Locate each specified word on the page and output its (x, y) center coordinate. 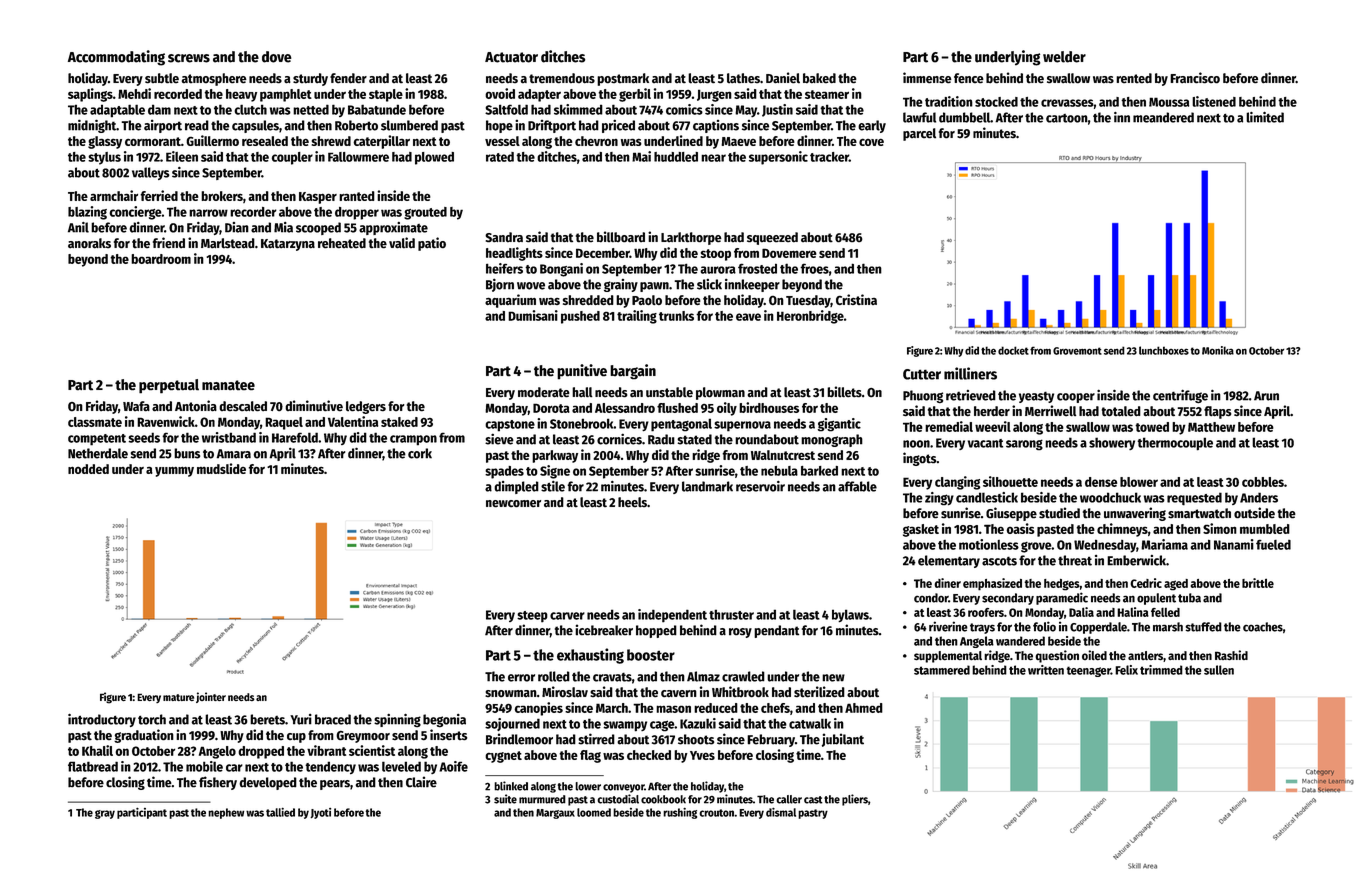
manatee (228, 385)
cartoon (1067, 118)
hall (582, 392)
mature (178, 697)
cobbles (1263, 482)
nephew (226, 813)
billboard (621, 237)
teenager (1089, 671)
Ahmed (864, 708)
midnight (92, 126)
